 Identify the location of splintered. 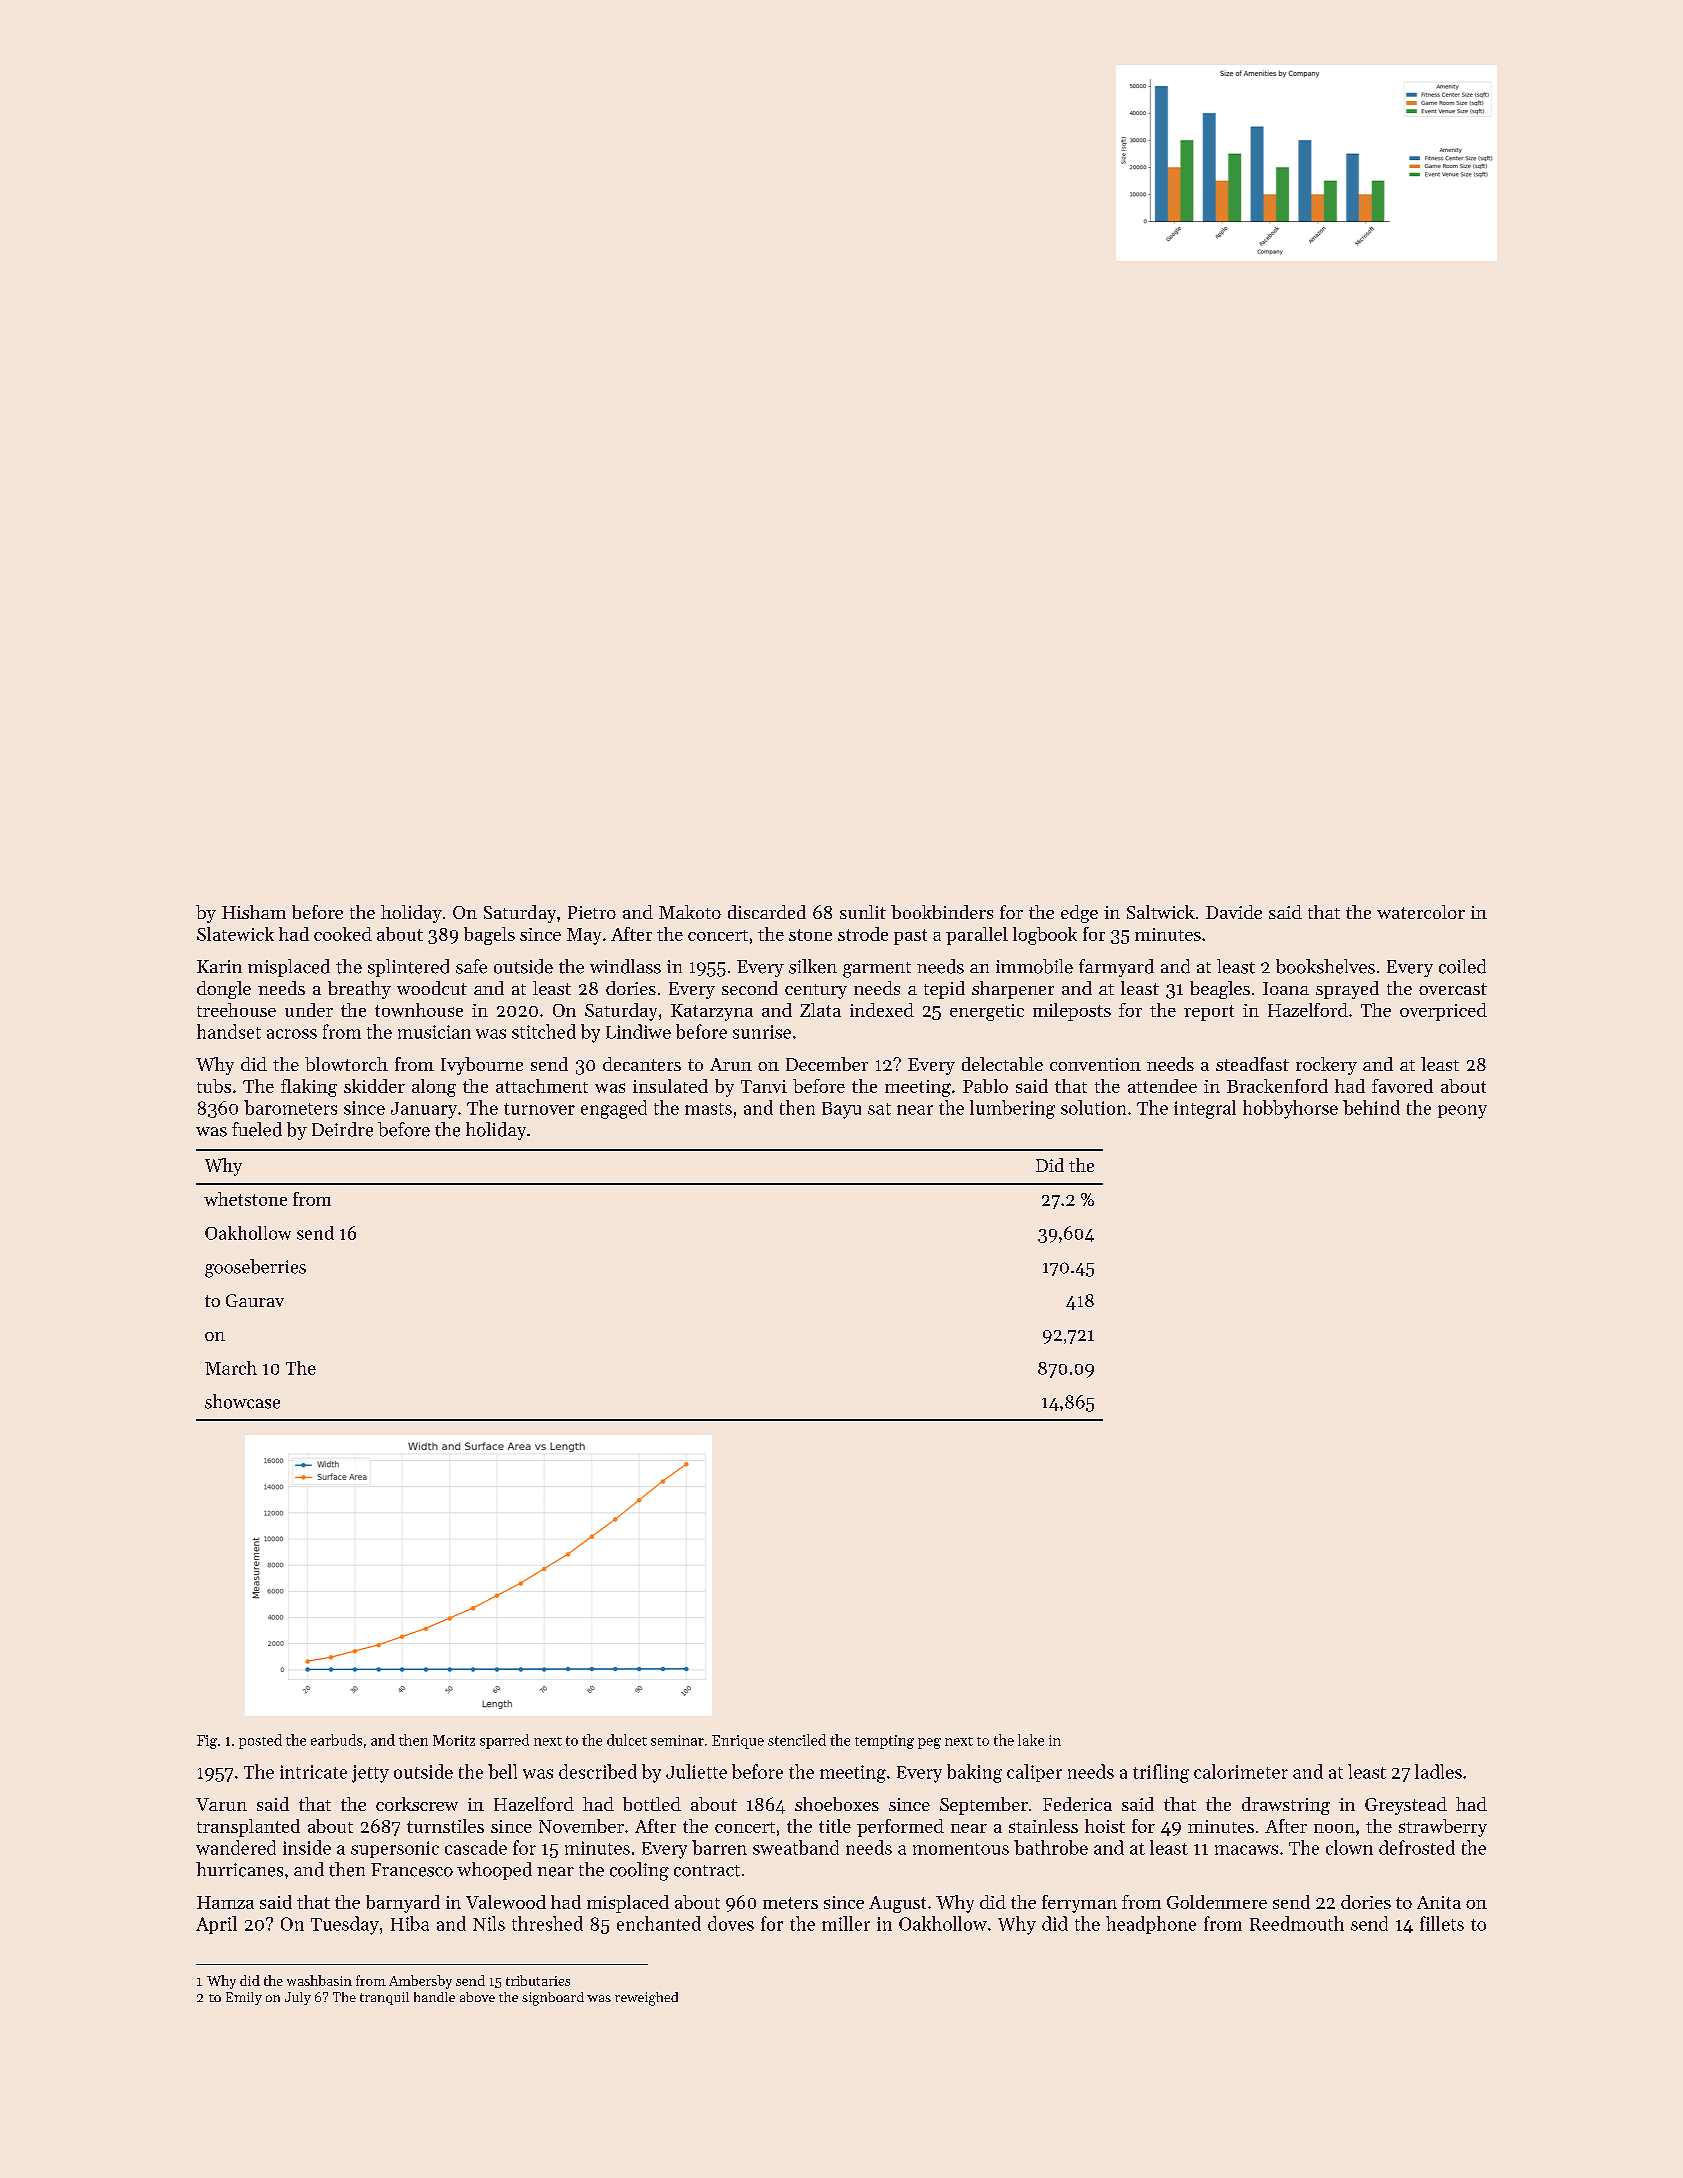
(408, 968).
